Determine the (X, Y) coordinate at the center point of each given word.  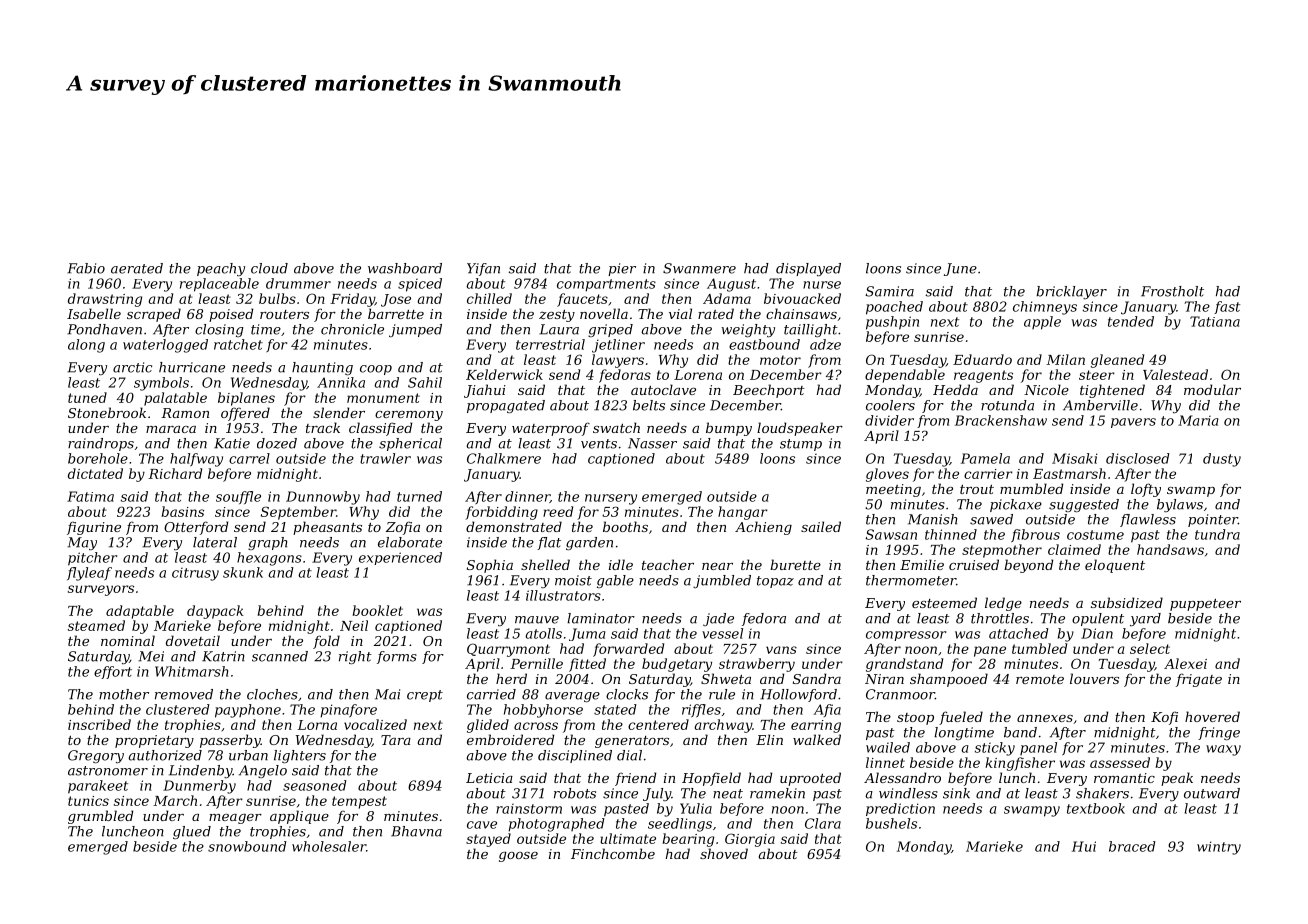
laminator (601, 618)
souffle (238, 497)
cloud (269, 268)
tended (1131, 321)
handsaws (1170, 549)
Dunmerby (199, 787)
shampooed (949, 680)
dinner (527, 497)
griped (610, 330)
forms (397, 657)
